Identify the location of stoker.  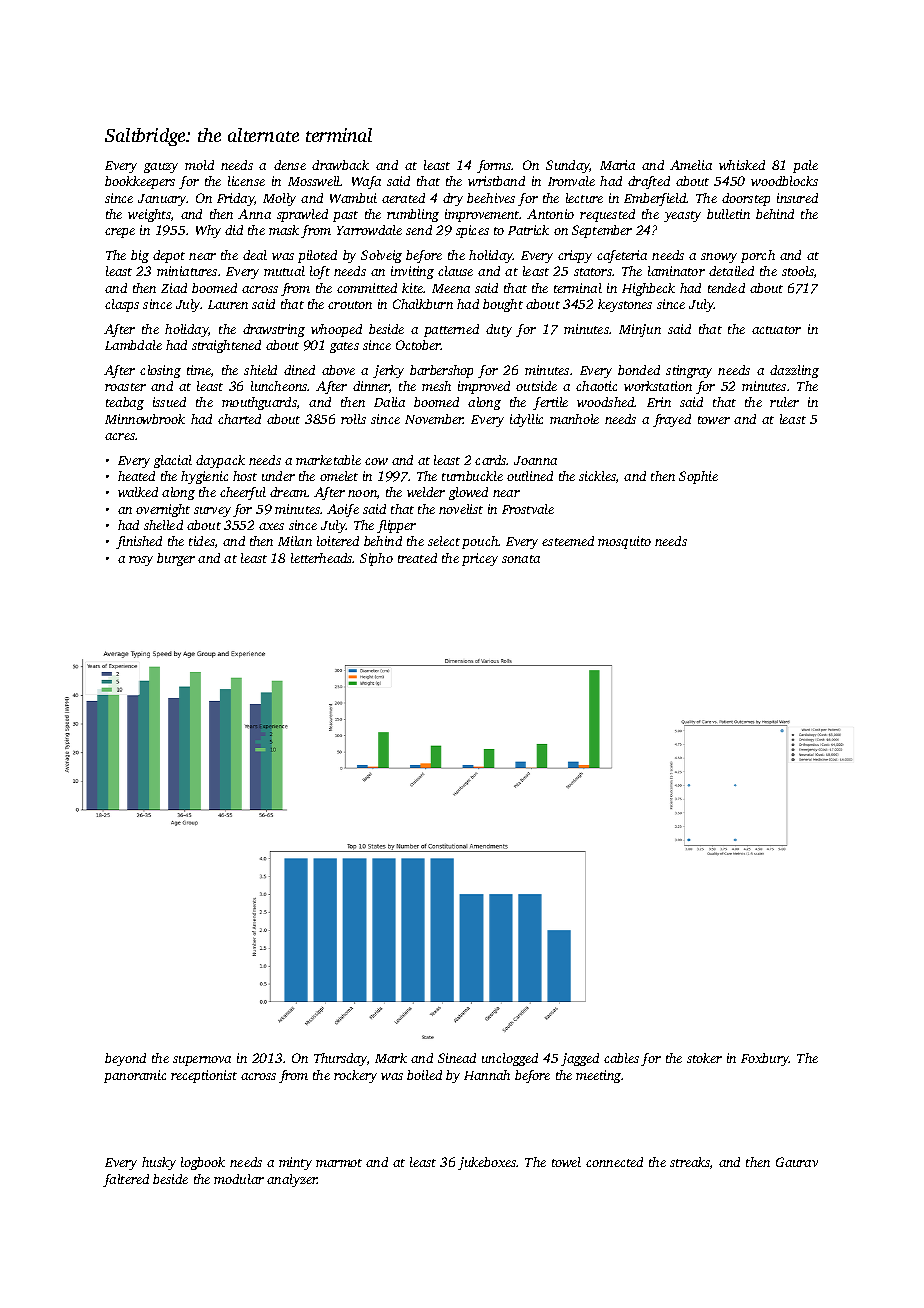
(704, 1058).
